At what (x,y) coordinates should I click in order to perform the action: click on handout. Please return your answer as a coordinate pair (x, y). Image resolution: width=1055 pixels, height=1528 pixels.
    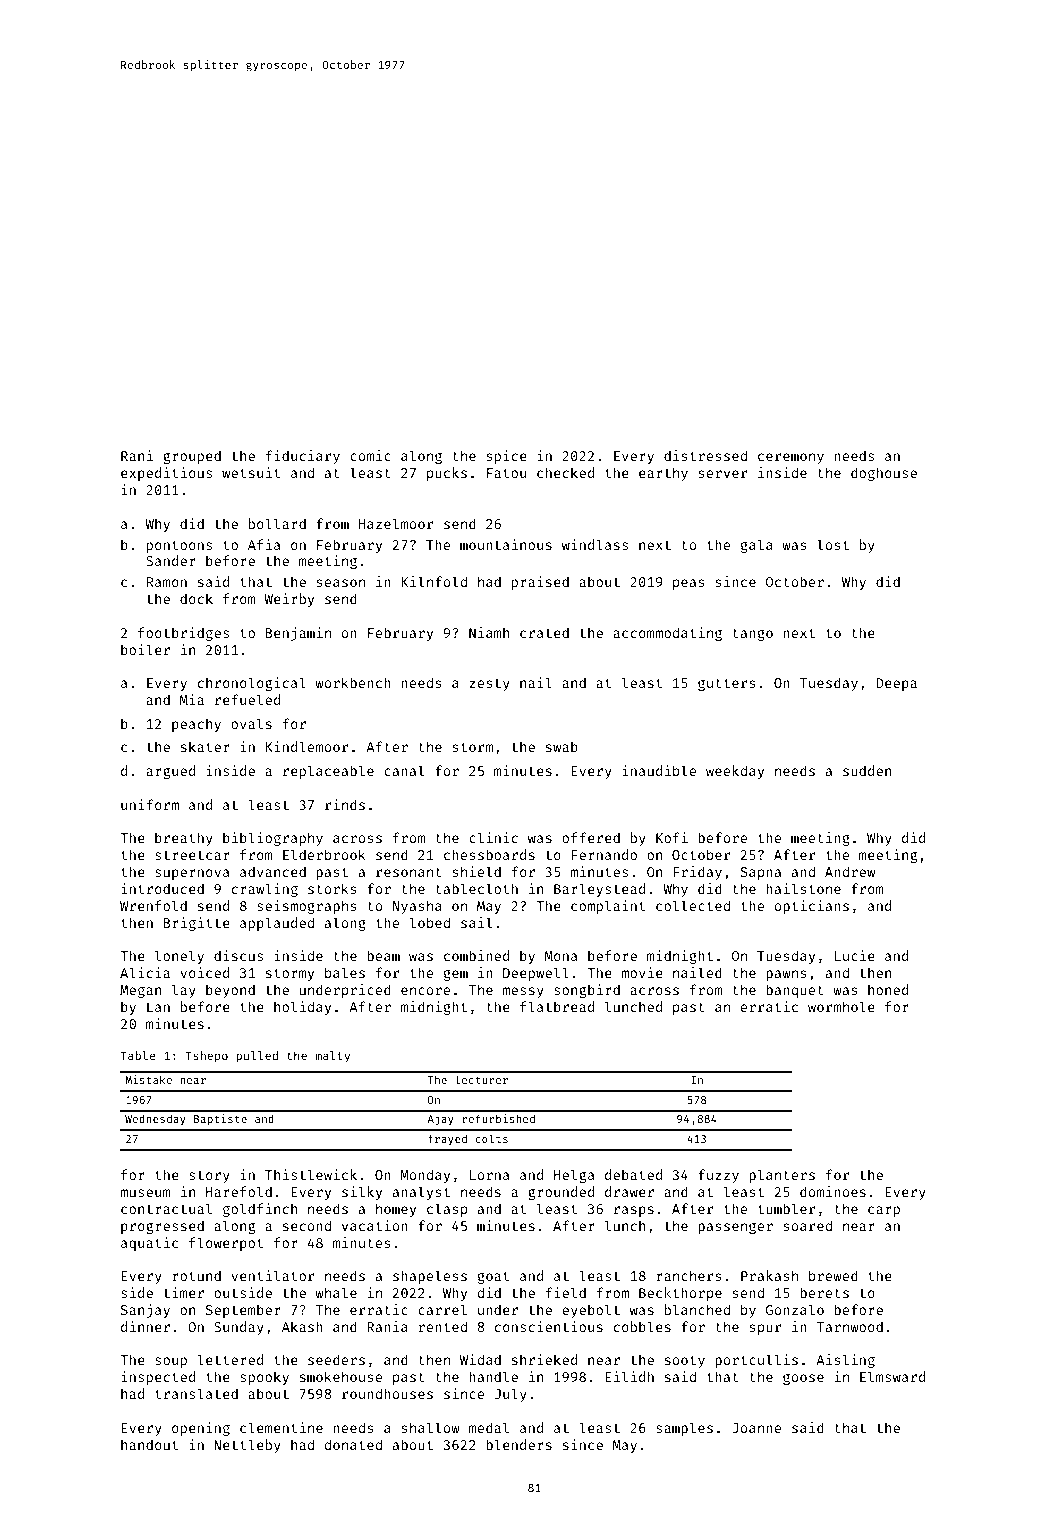
    Looking at the image, I should click on (149, 1444).
